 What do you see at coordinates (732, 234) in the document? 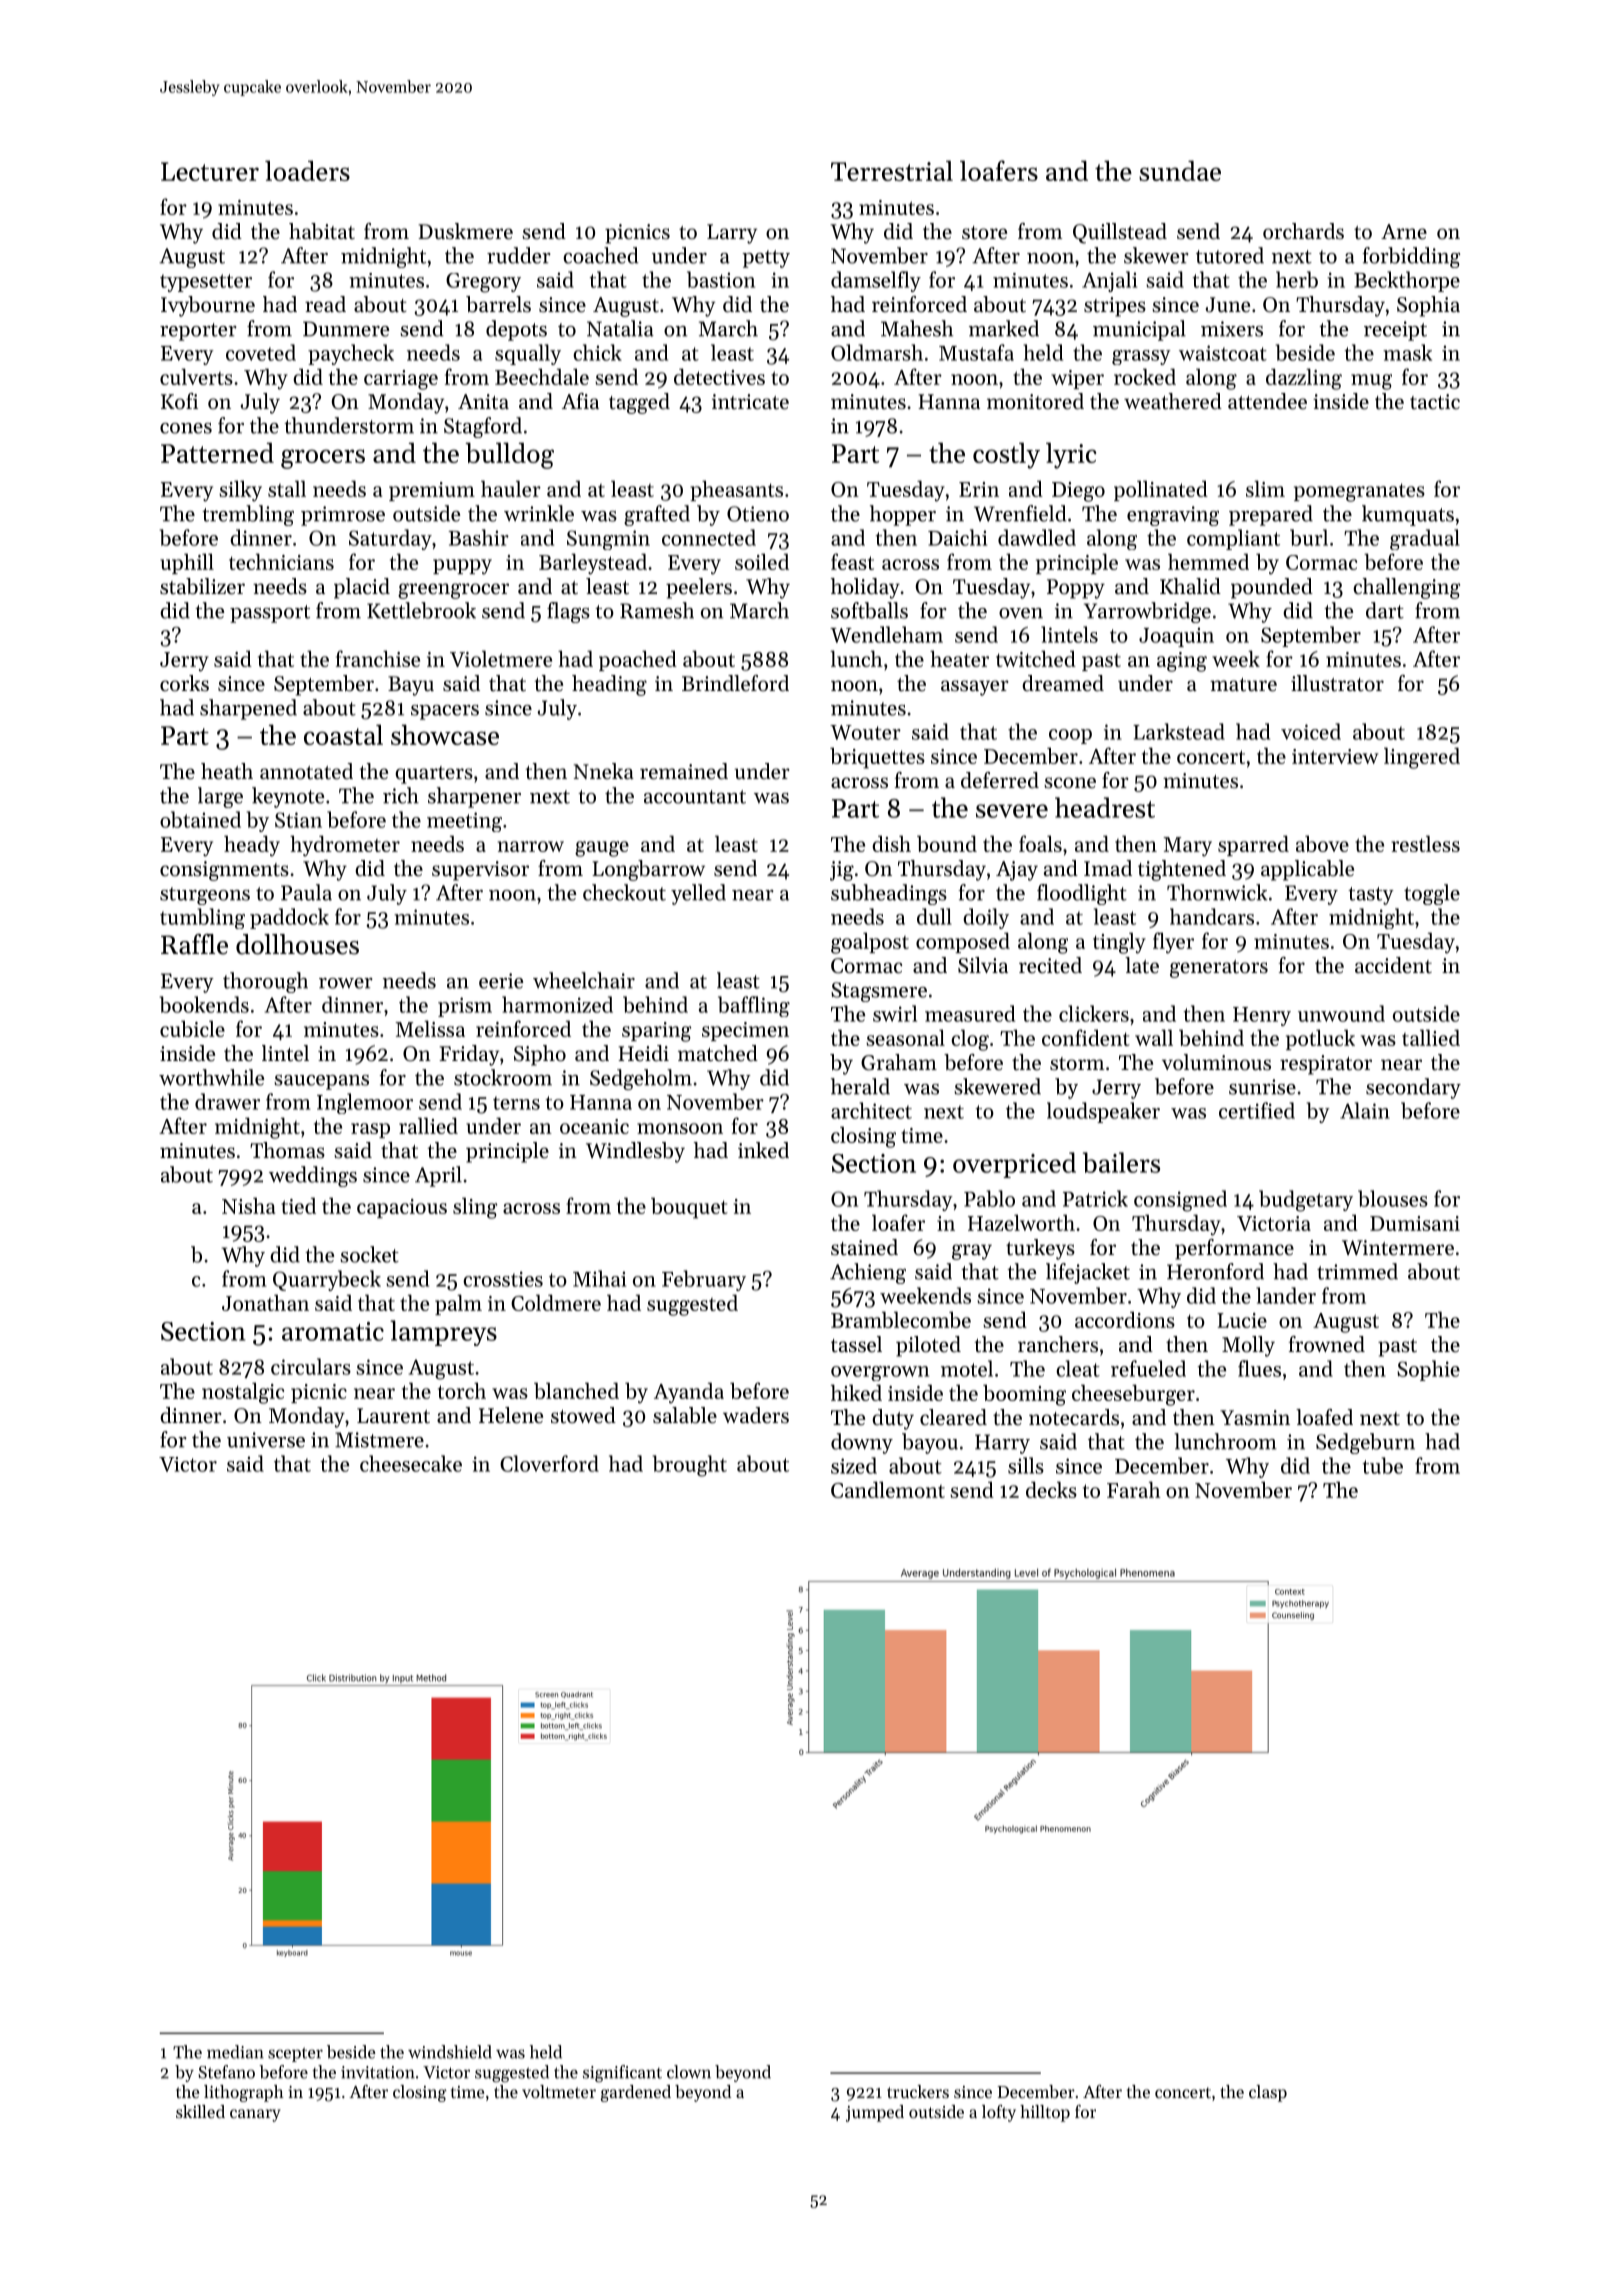
I see `Larry` at bounding box center [732, 234].
